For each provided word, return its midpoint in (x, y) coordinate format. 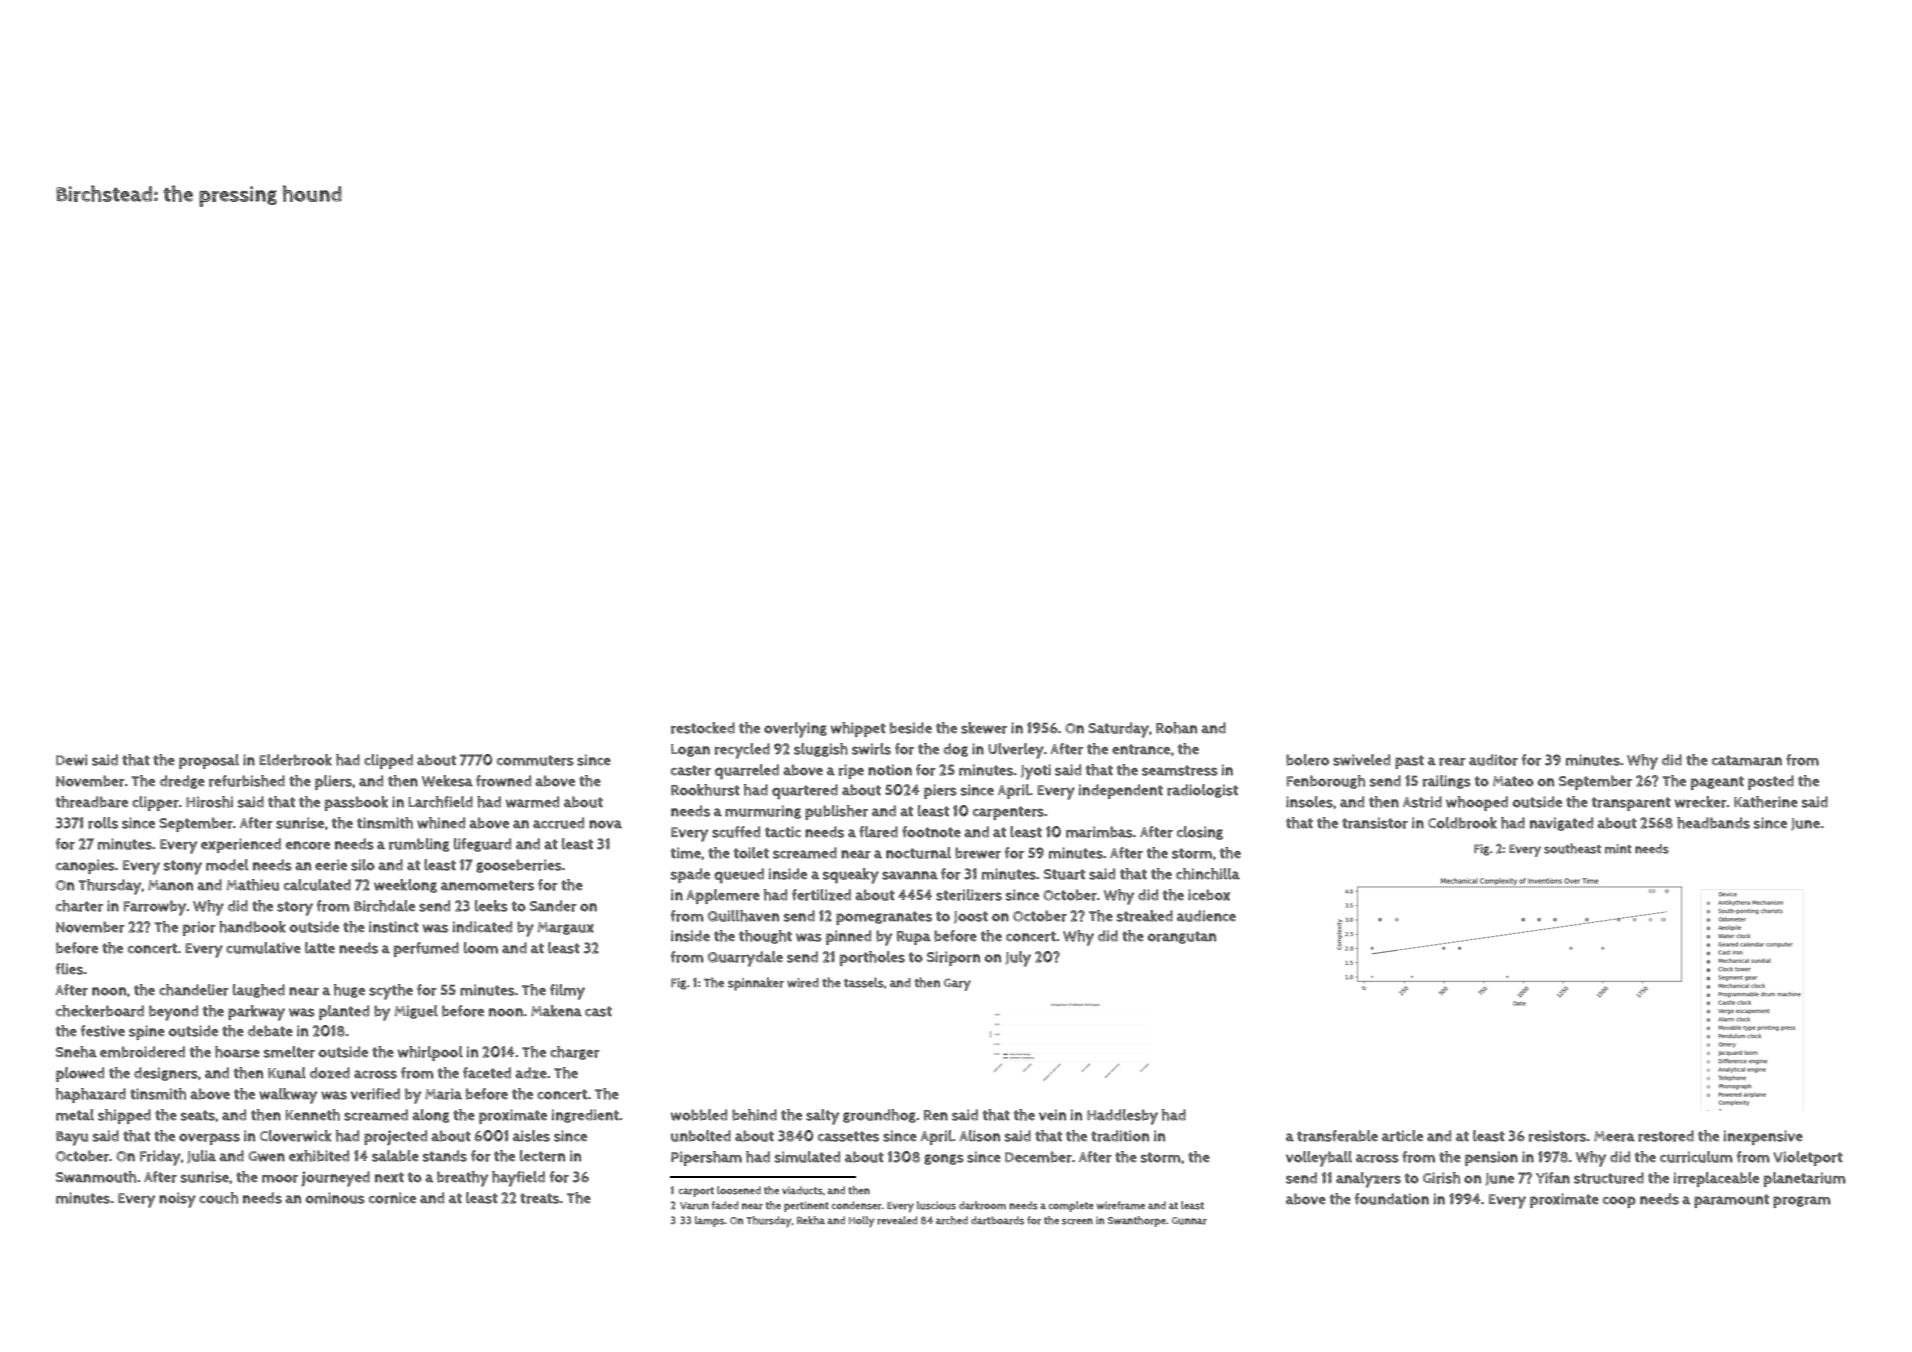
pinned (848, 937)
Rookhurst (705, 790)
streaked (1145, 916)
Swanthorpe (1137, 1221)
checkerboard (100, 1011)
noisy (177, 1200)
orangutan (1181, 937)
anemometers (487, 885)
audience (1206, 916)
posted (1771, 782)
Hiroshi (209, 802)
